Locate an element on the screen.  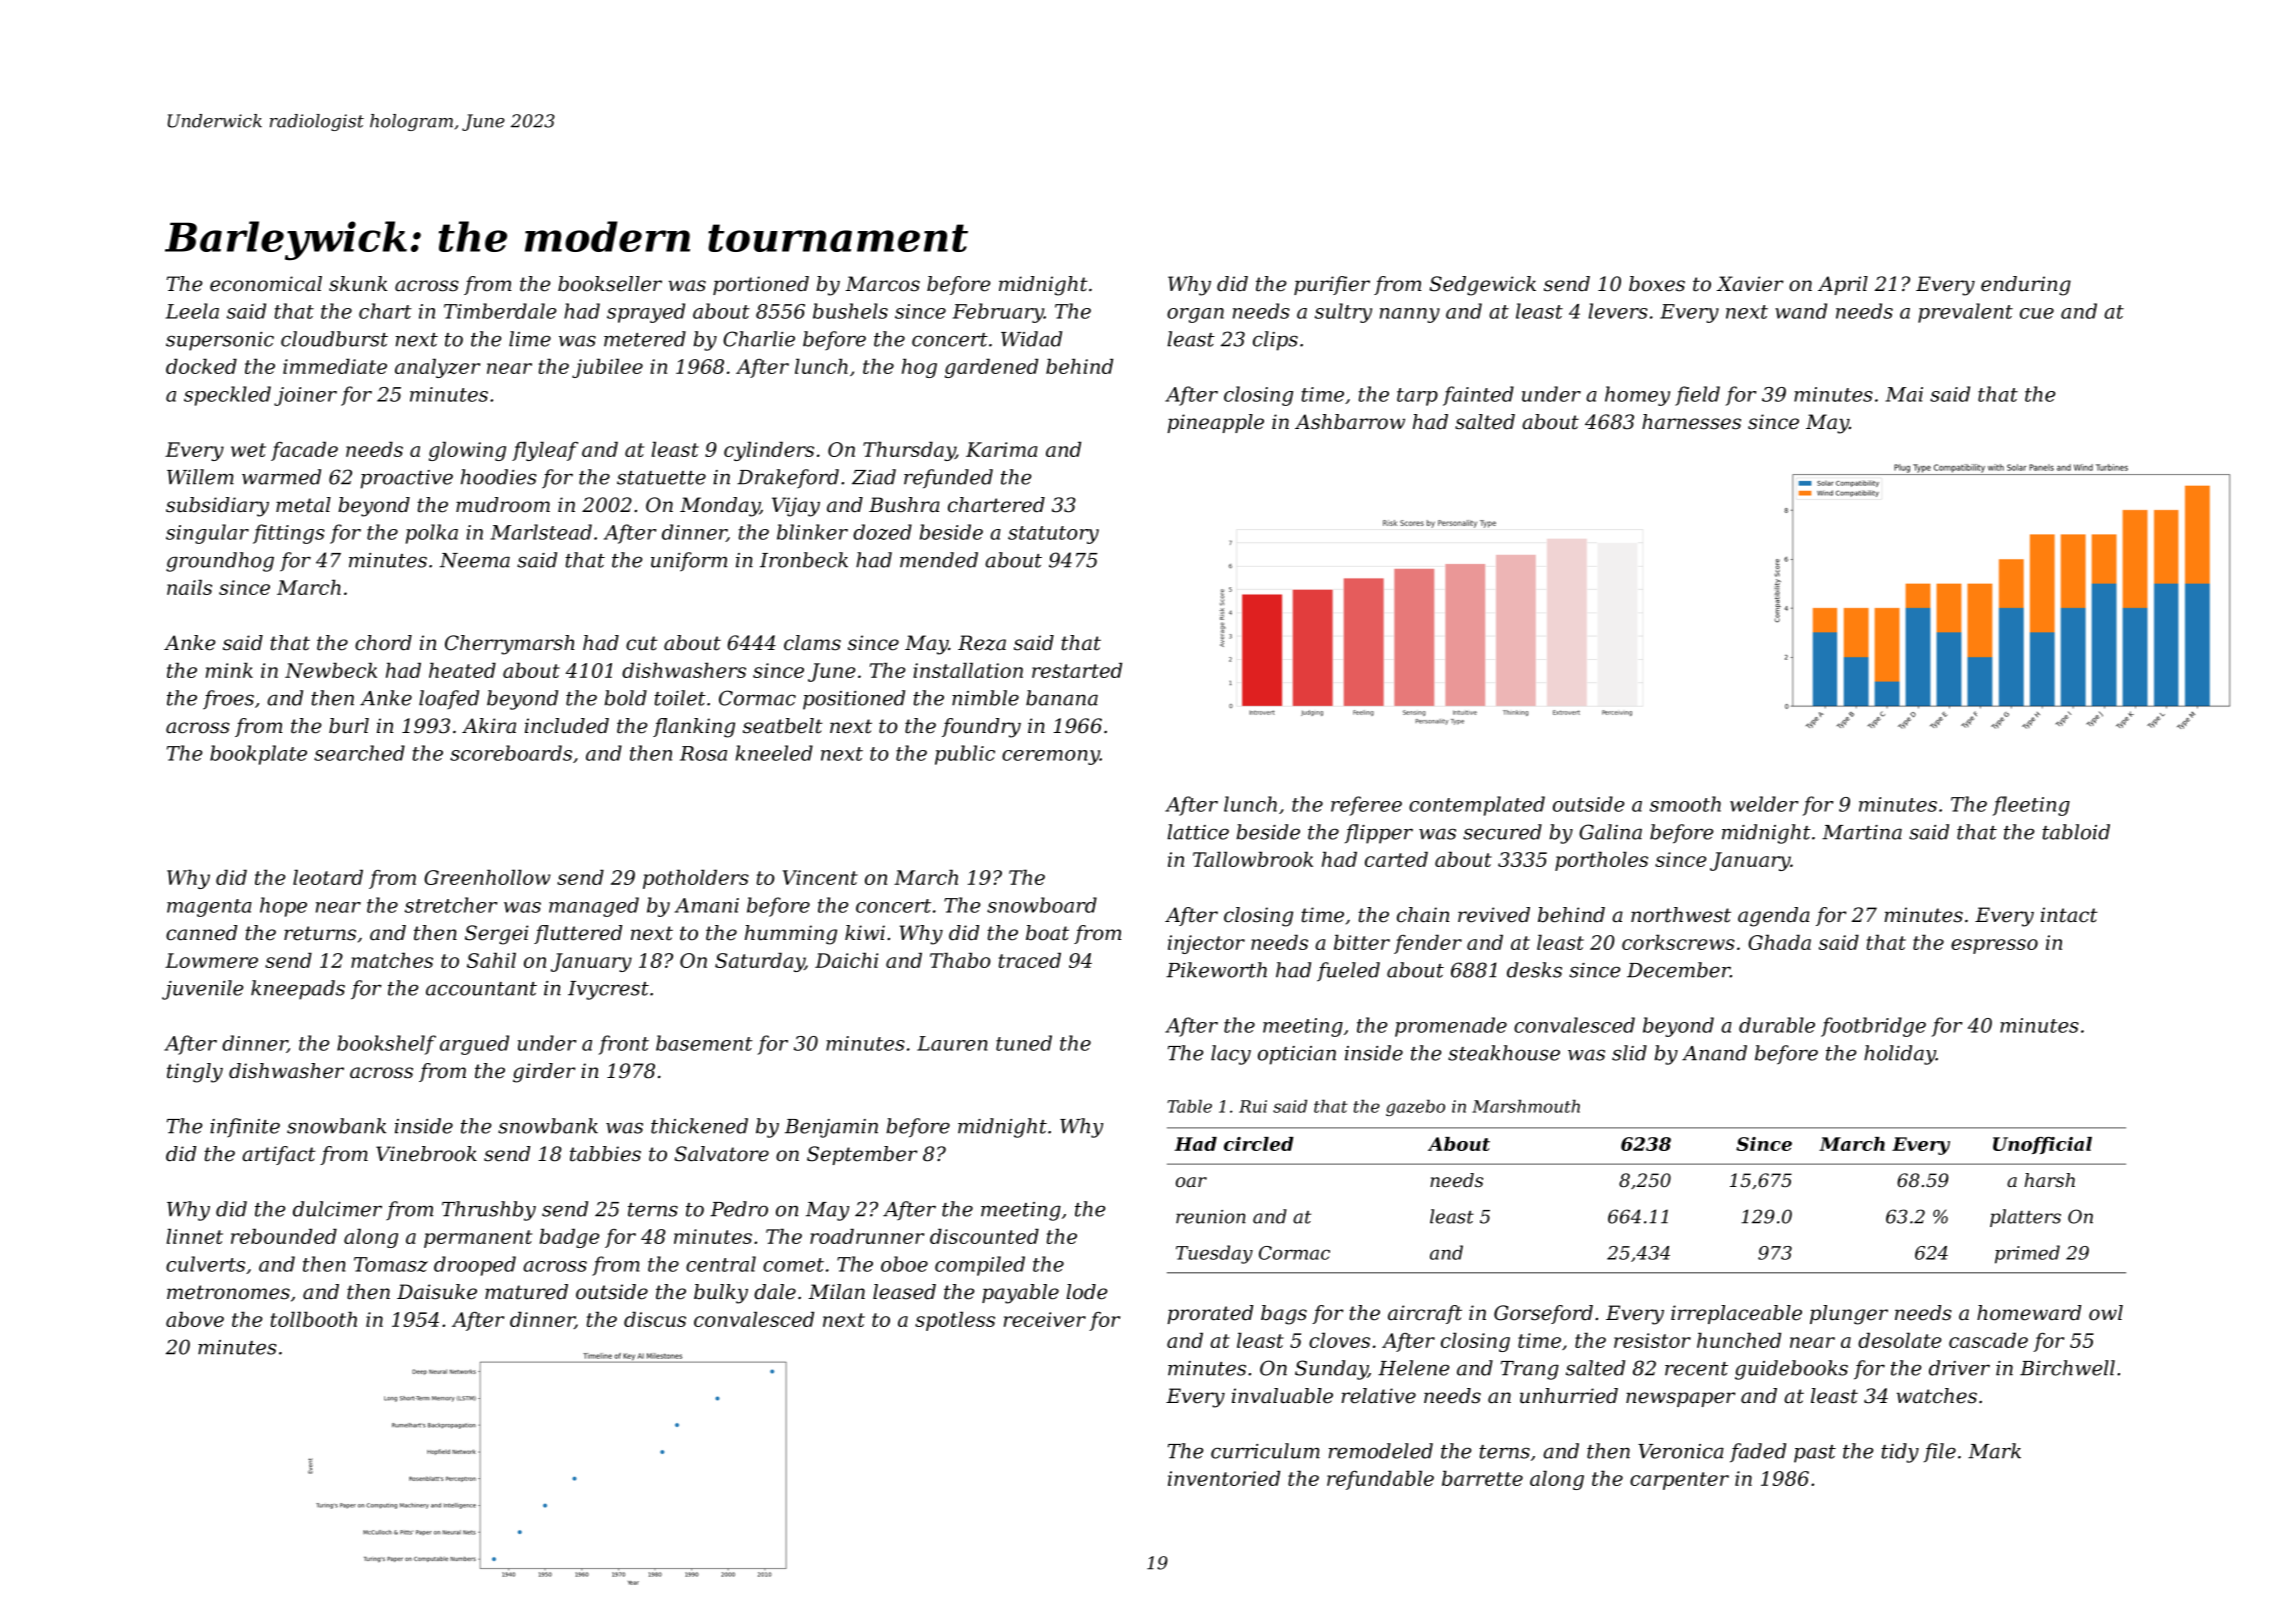
platters is located at coordinates (2025, 1218).
